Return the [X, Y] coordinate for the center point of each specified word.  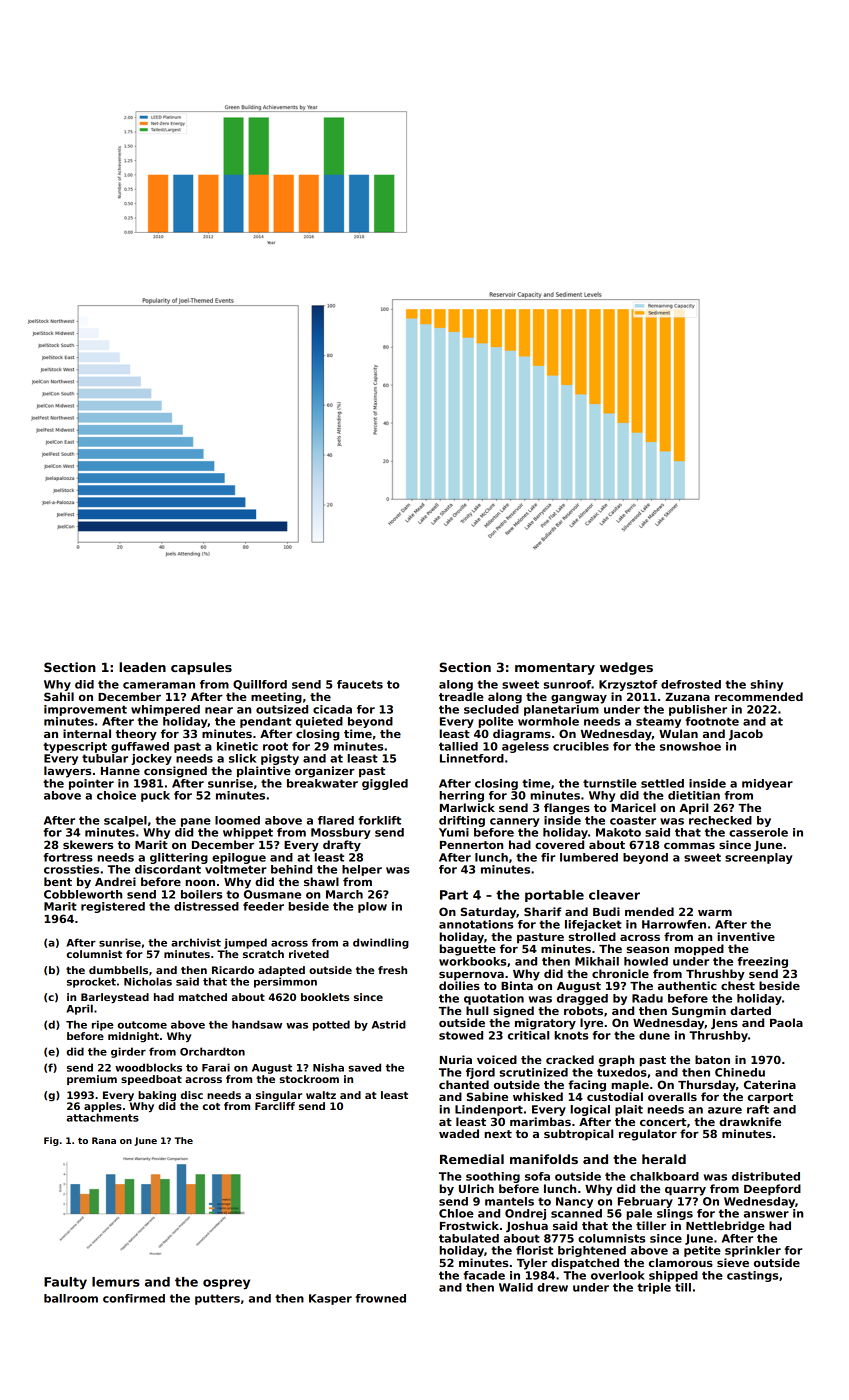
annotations [476, 924]
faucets [360, 684]
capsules [201, 668]
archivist [196, 942]
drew [552, 1287]
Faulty [65, 1283]
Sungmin [699, 1012]
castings [752, 1276]
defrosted [691, 684]
